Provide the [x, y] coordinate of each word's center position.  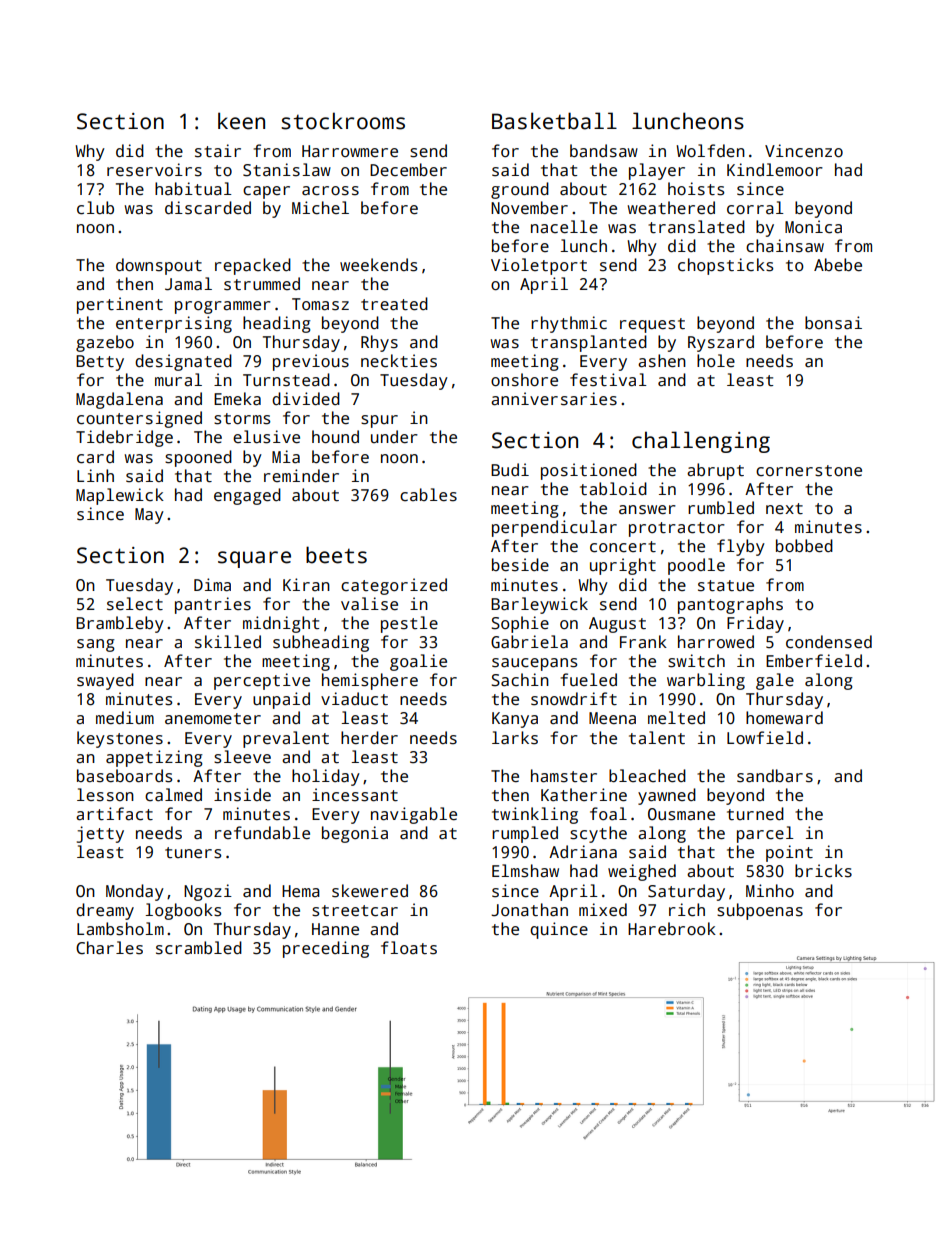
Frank [643, 642]
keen [241, 121]
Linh [95, 475]
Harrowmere [350, 151]
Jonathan [529, 910]
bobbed [804, 545]
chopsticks [725, 266]
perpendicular [554, 528]
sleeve [242, 757]
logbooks [183, 911]
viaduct [354, 699]
